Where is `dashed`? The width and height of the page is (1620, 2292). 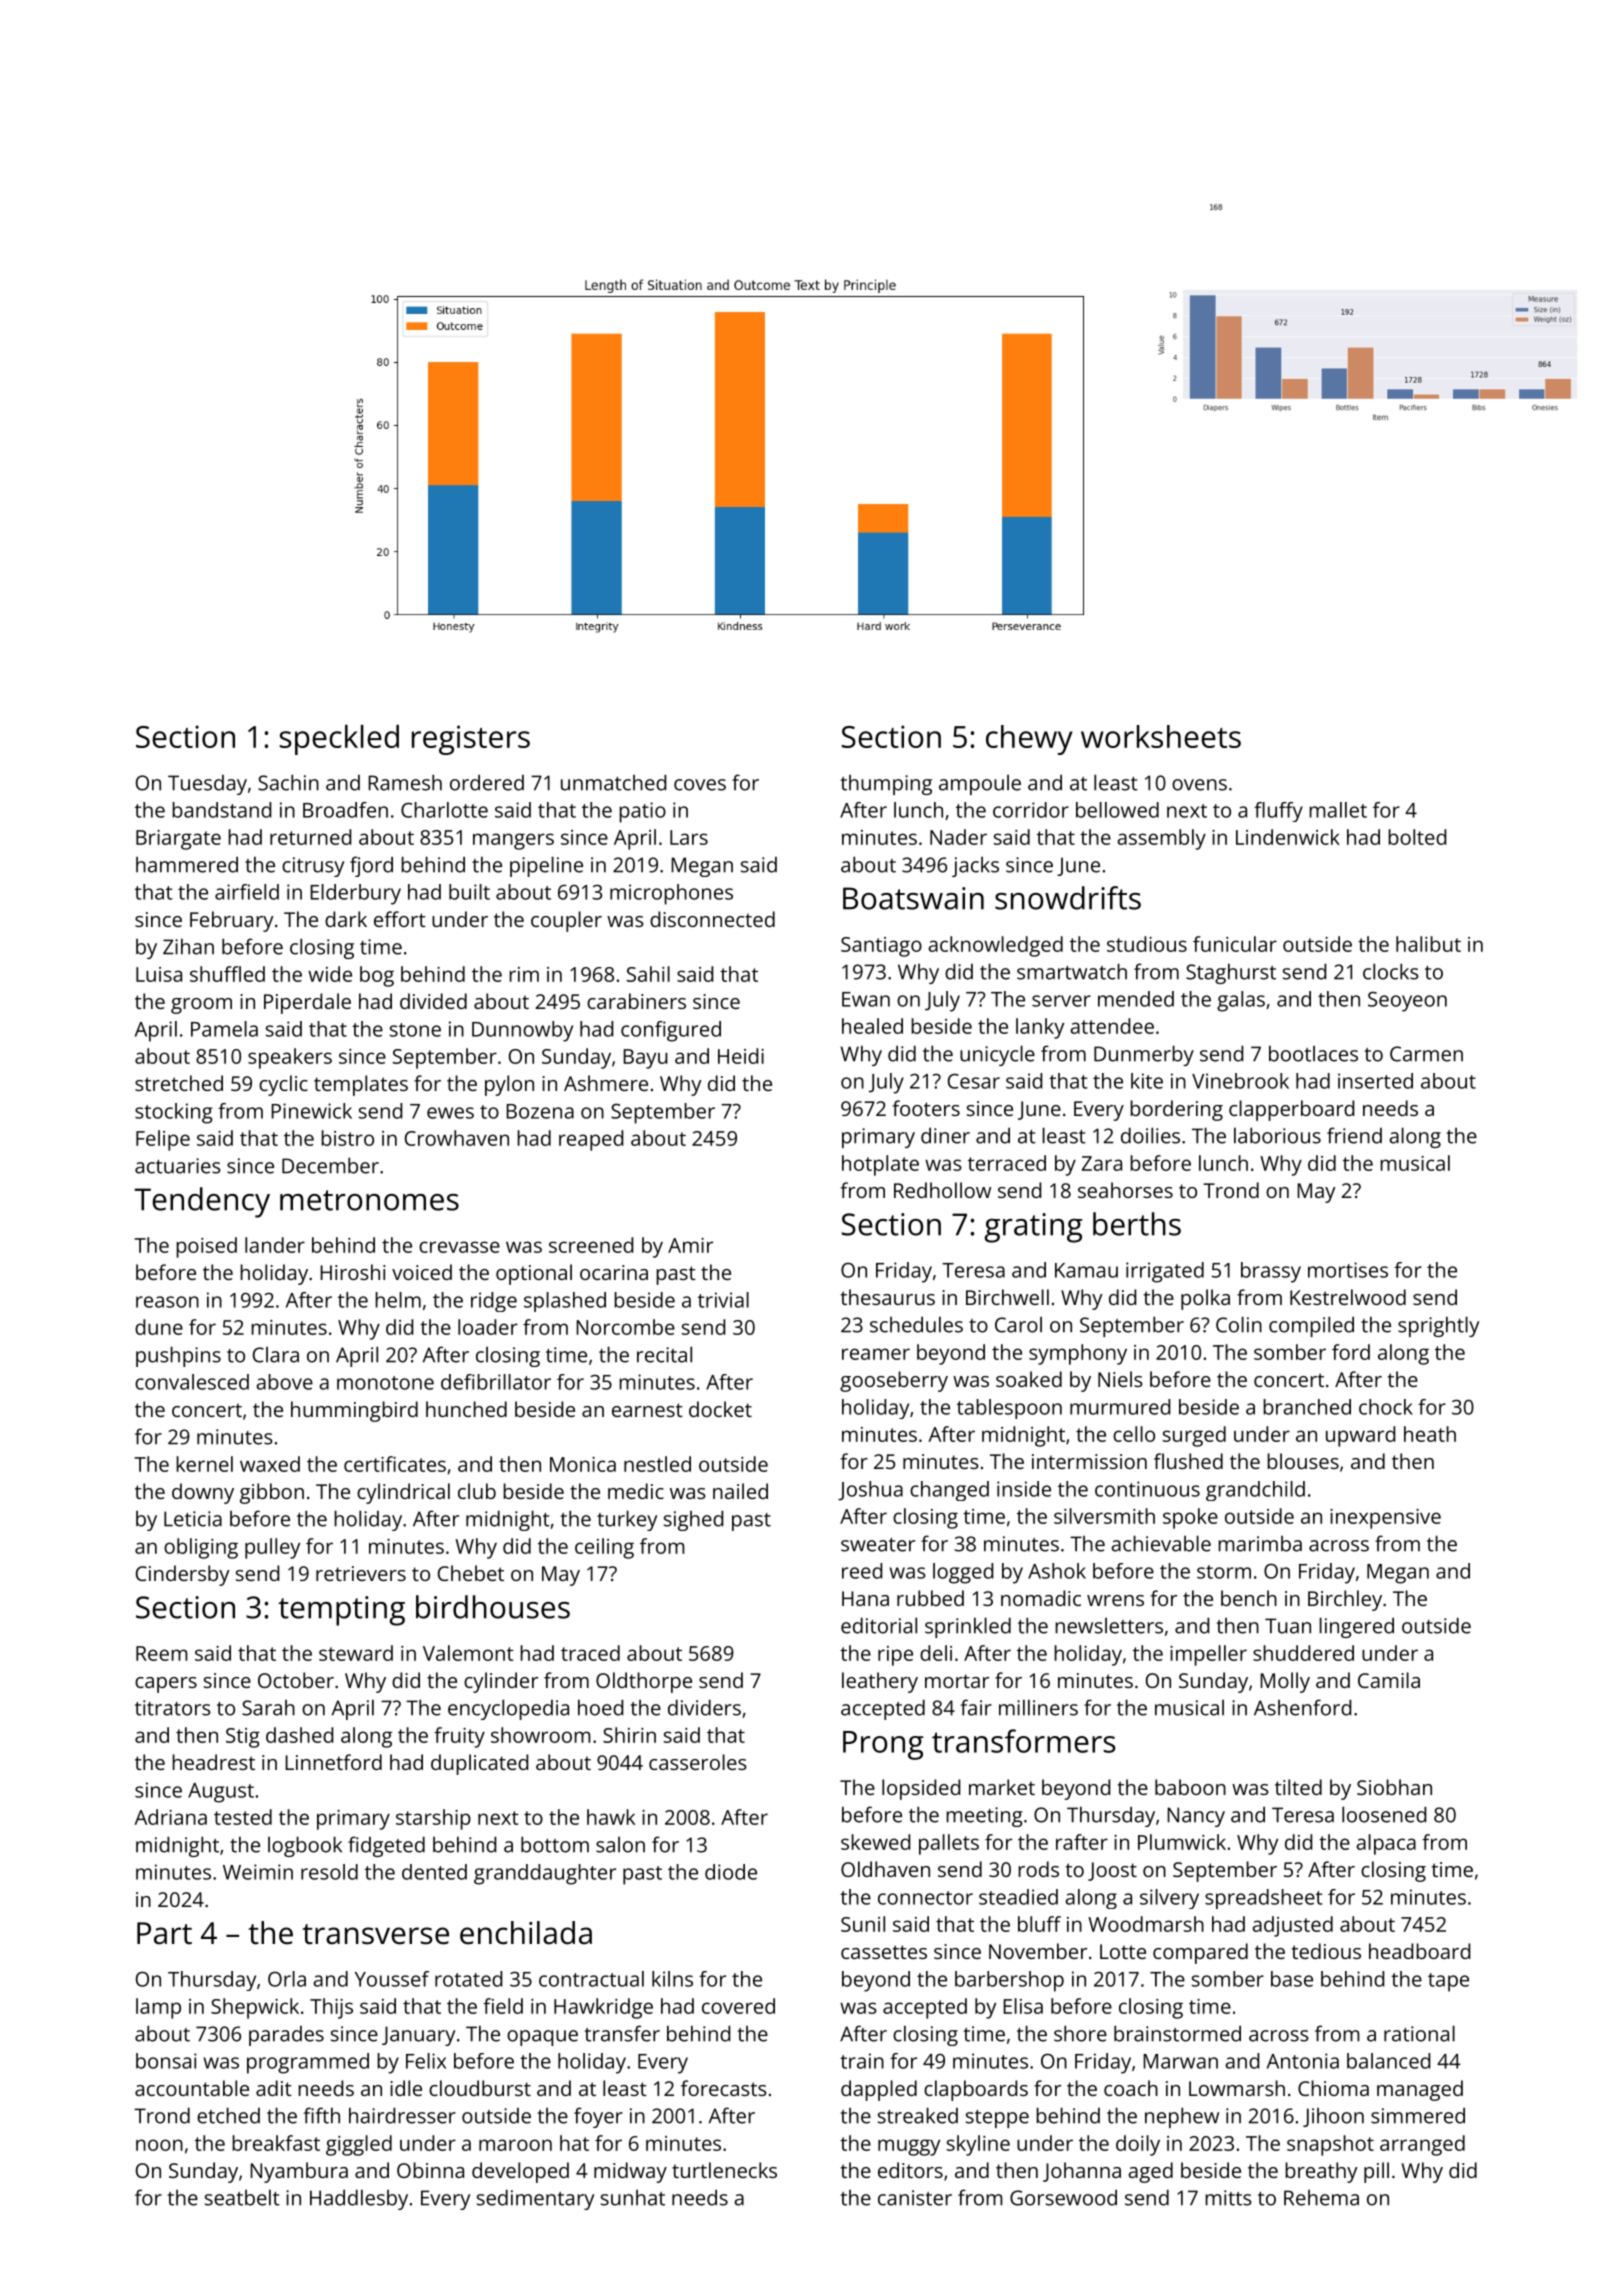 dashed is located at coordinates (299, 1735).
